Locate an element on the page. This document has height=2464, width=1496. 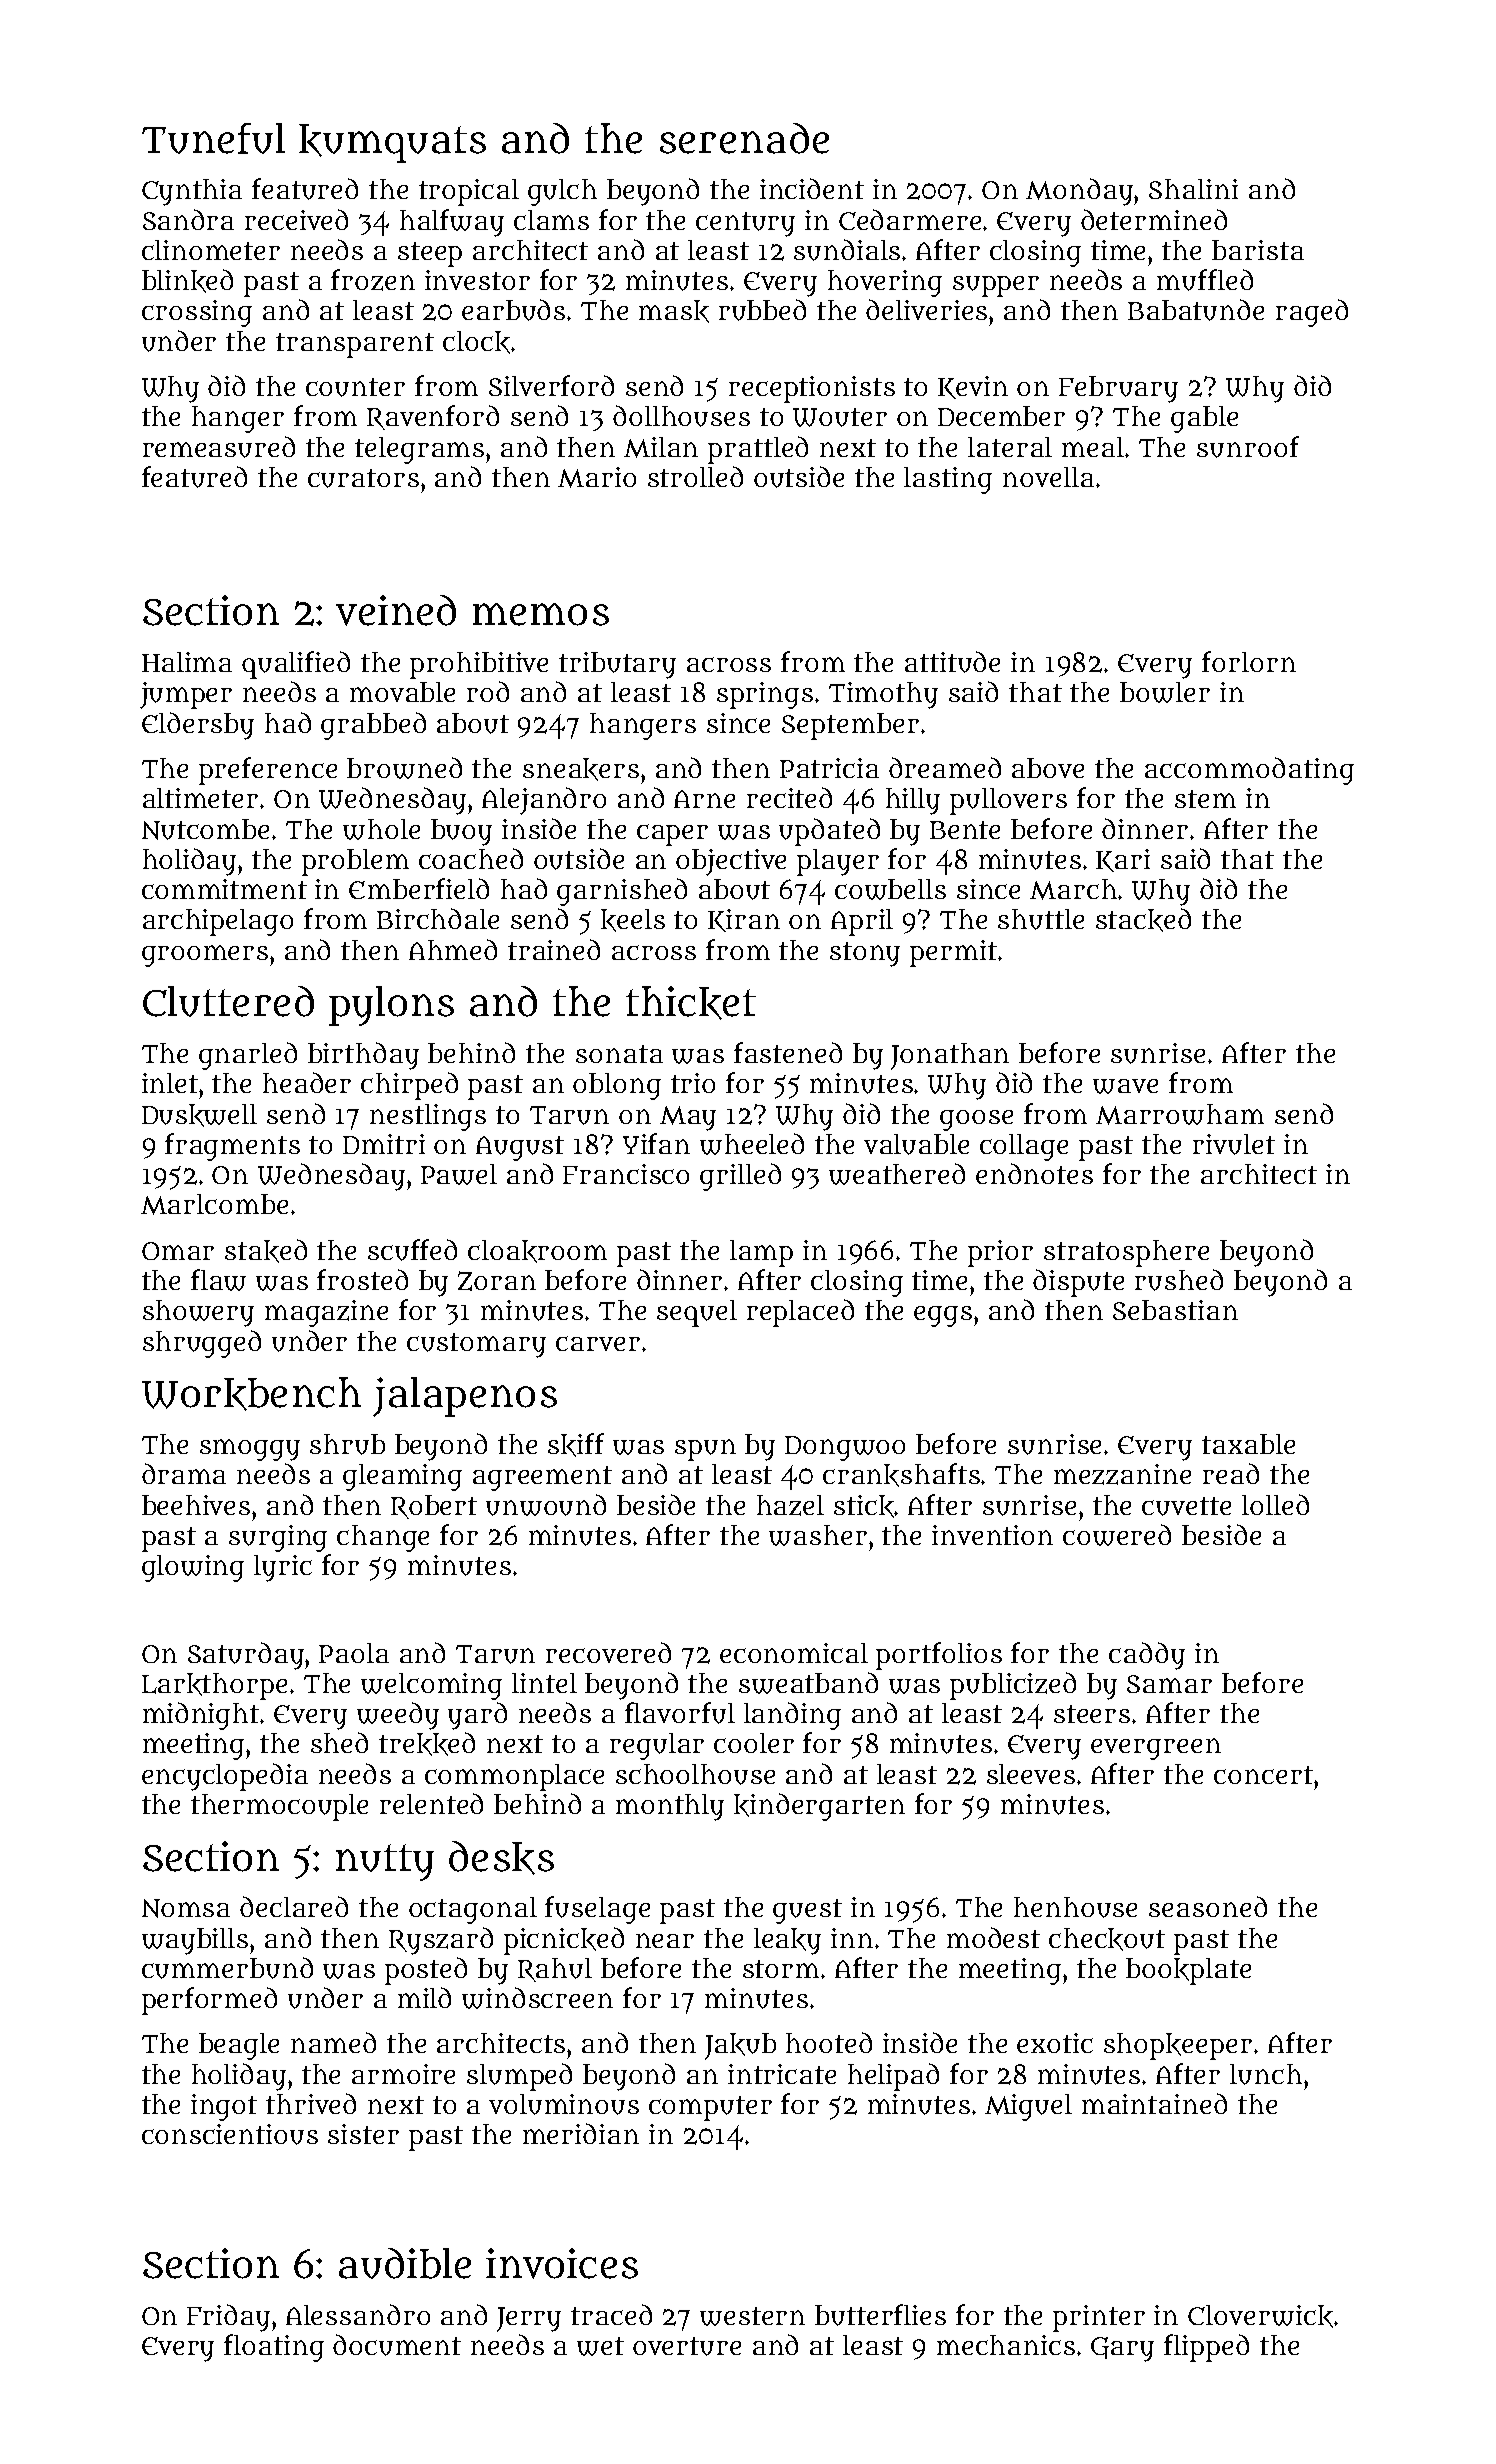
Babatunde is located at coordinates (1196, 310).
